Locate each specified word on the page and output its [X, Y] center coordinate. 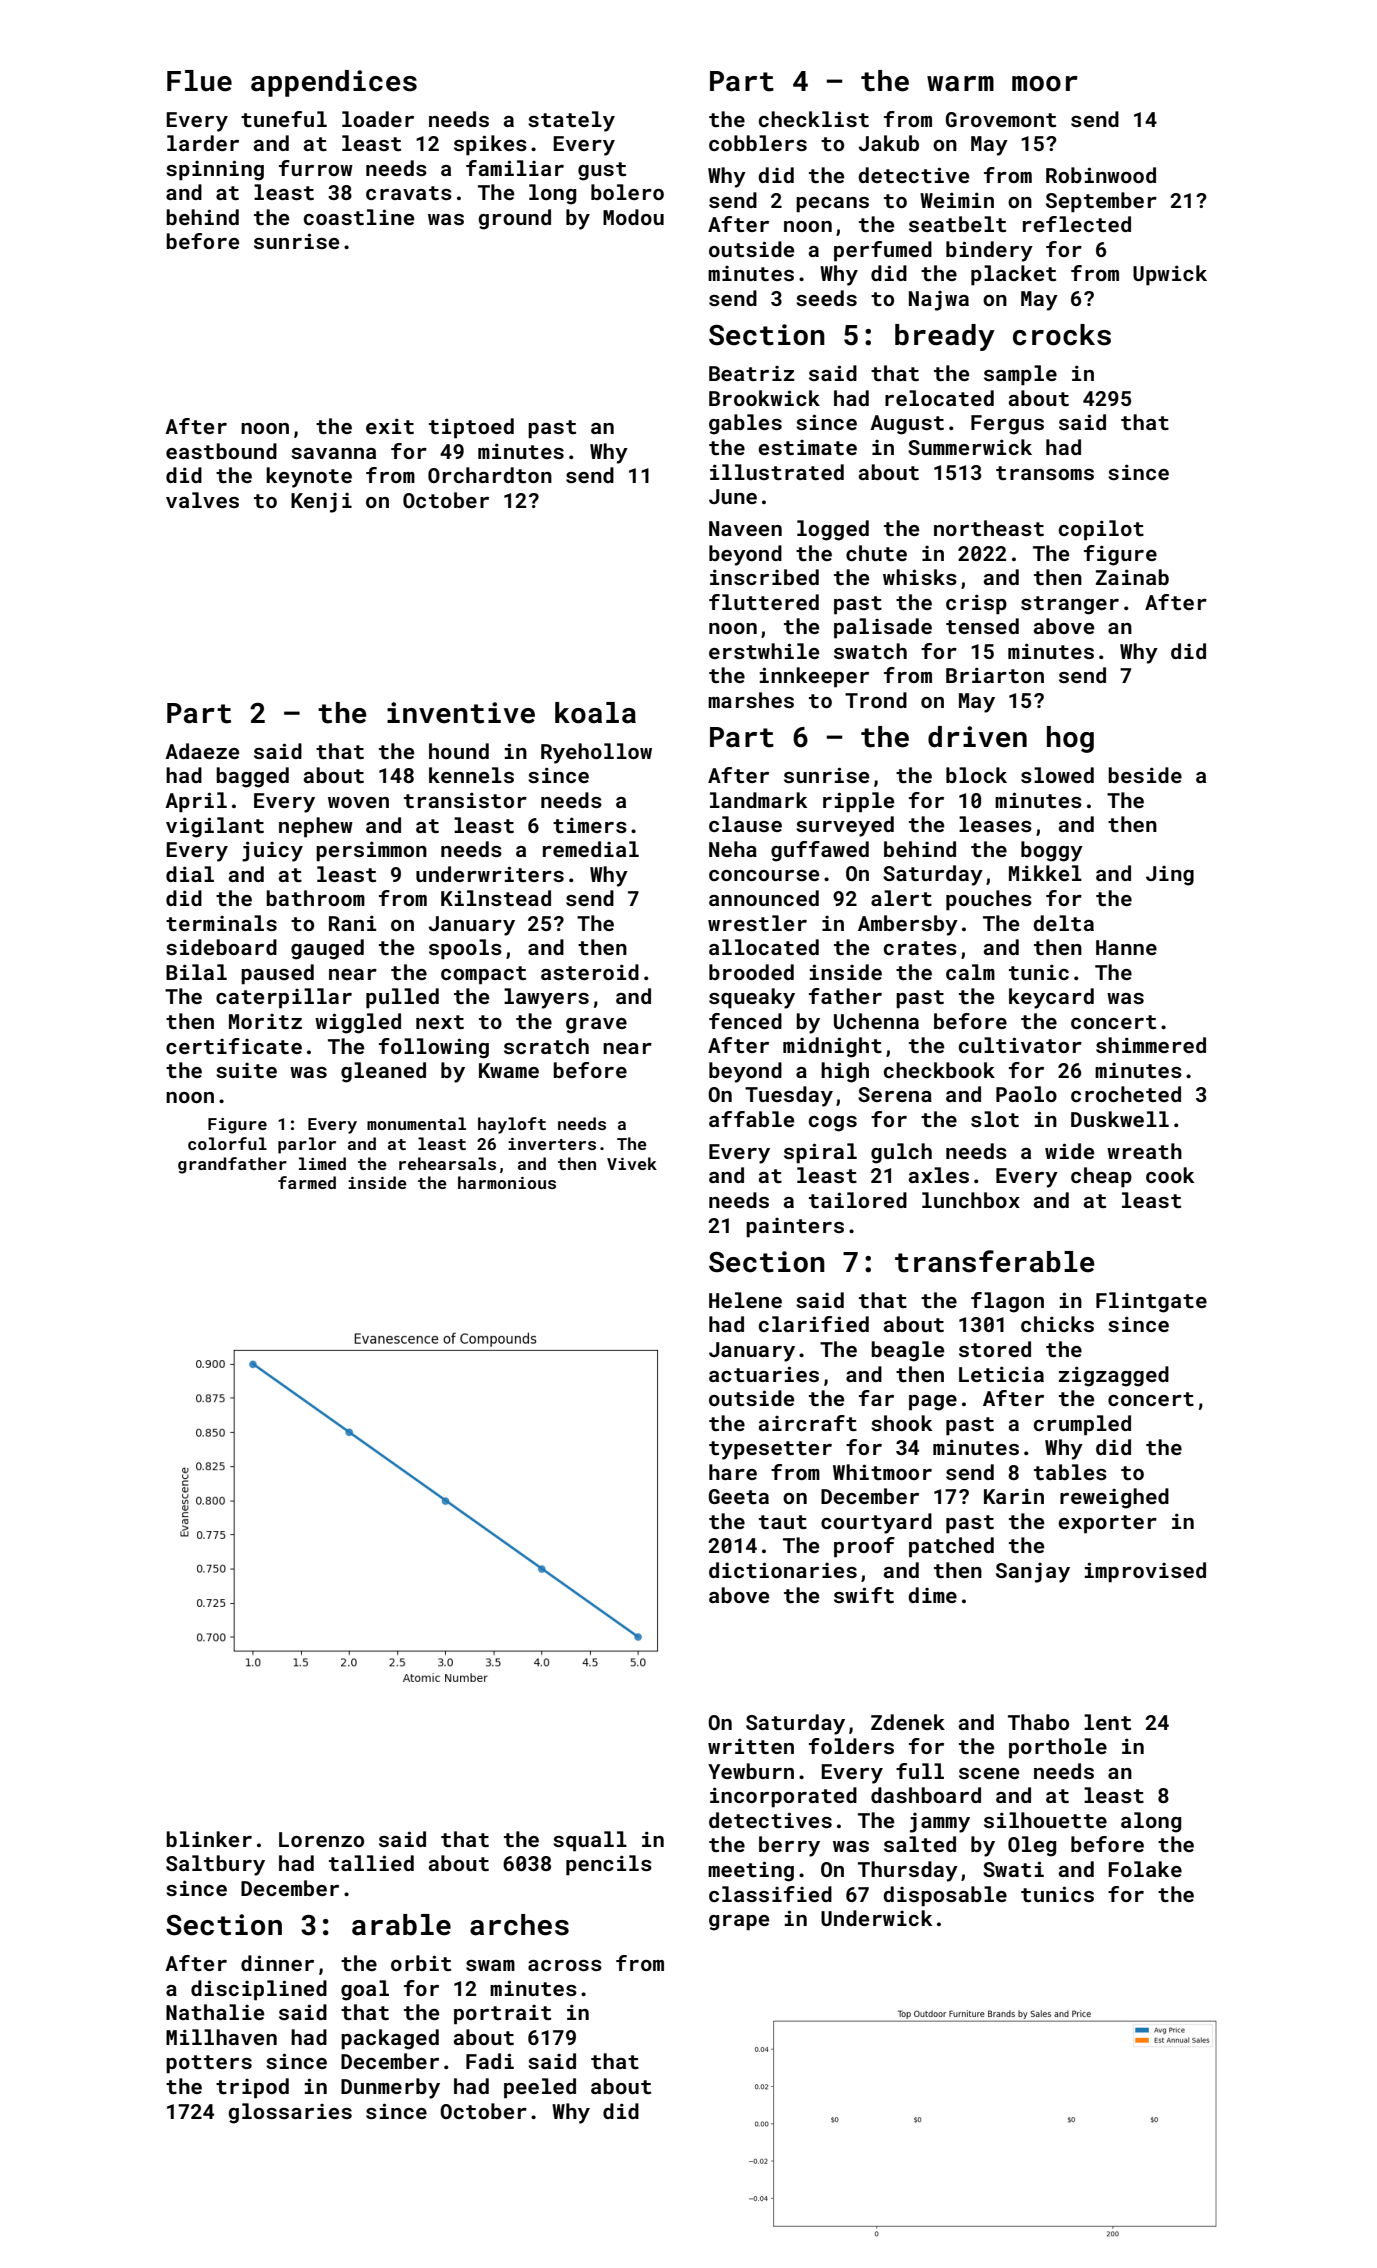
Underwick [876, 1918]
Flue [199, 81]
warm [960, 84]
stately [571, 121]
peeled [540, 2088]
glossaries [290, 2113]
